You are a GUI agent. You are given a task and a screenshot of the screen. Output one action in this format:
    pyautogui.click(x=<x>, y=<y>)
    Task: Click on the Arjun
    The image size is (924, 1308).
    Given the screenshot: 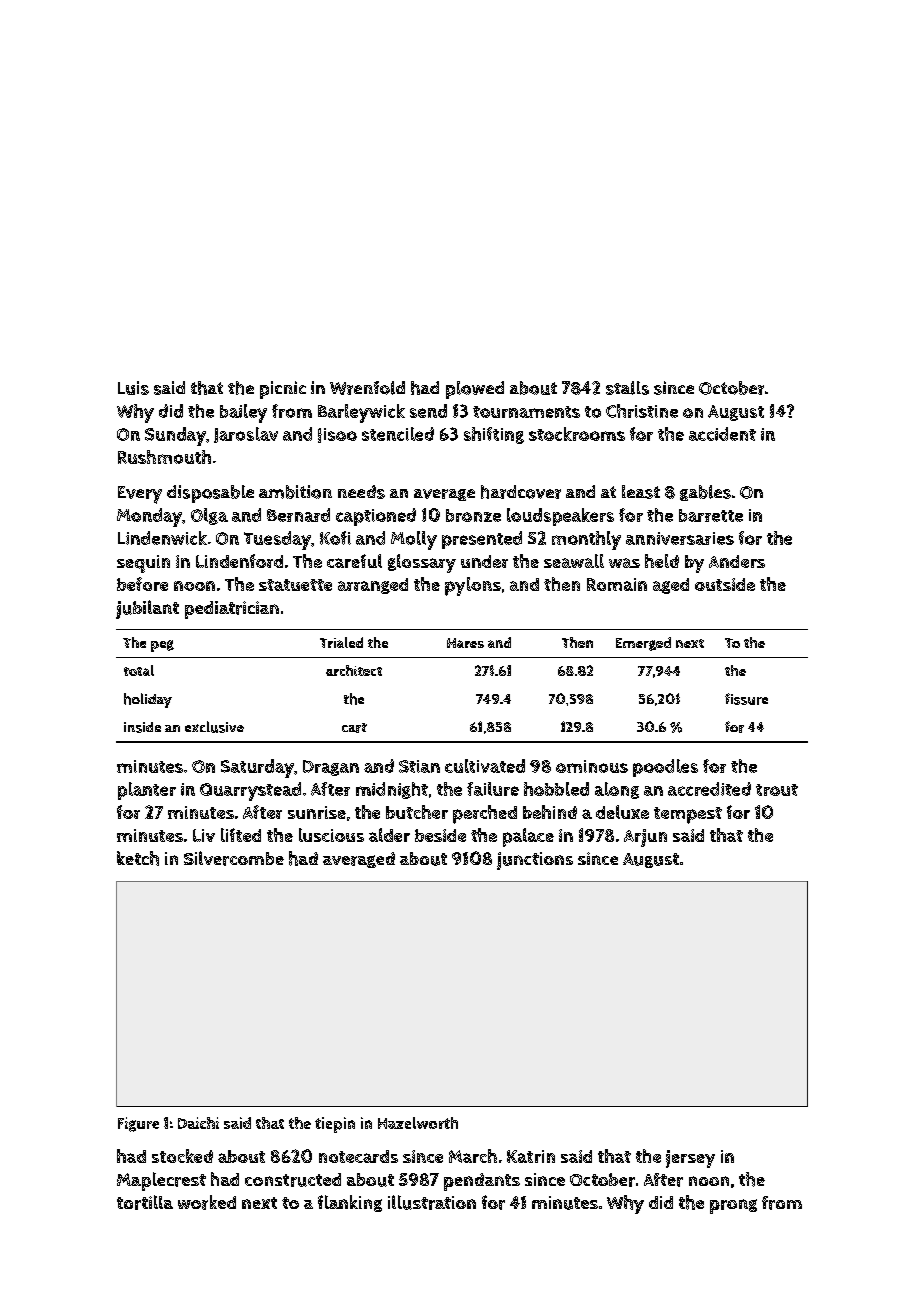 What is the action you would take?
    pyautogui.click(x=645, y=838)
